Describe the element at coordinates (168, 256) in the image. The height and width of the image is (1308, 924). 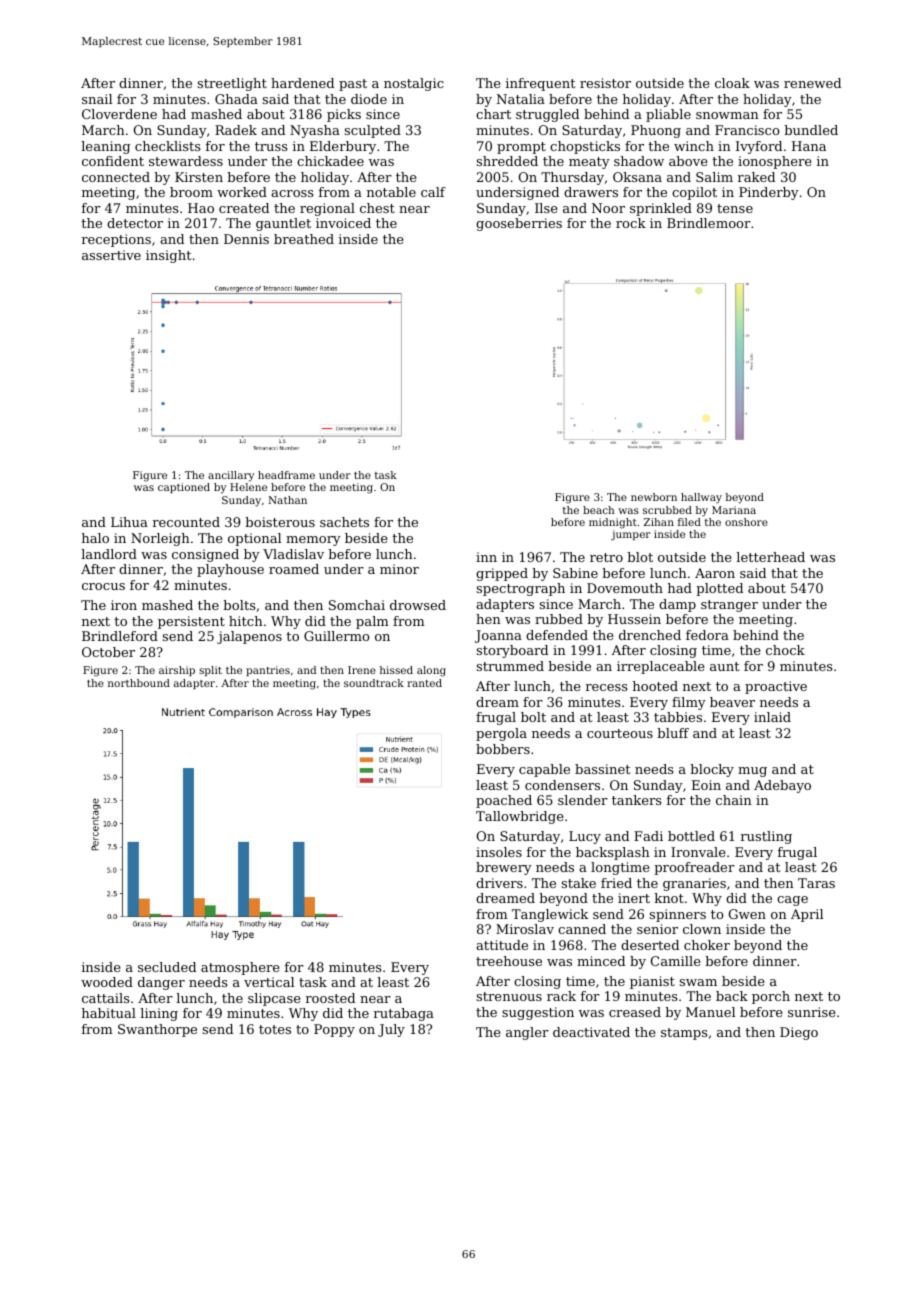
I see `insight` at that location.
